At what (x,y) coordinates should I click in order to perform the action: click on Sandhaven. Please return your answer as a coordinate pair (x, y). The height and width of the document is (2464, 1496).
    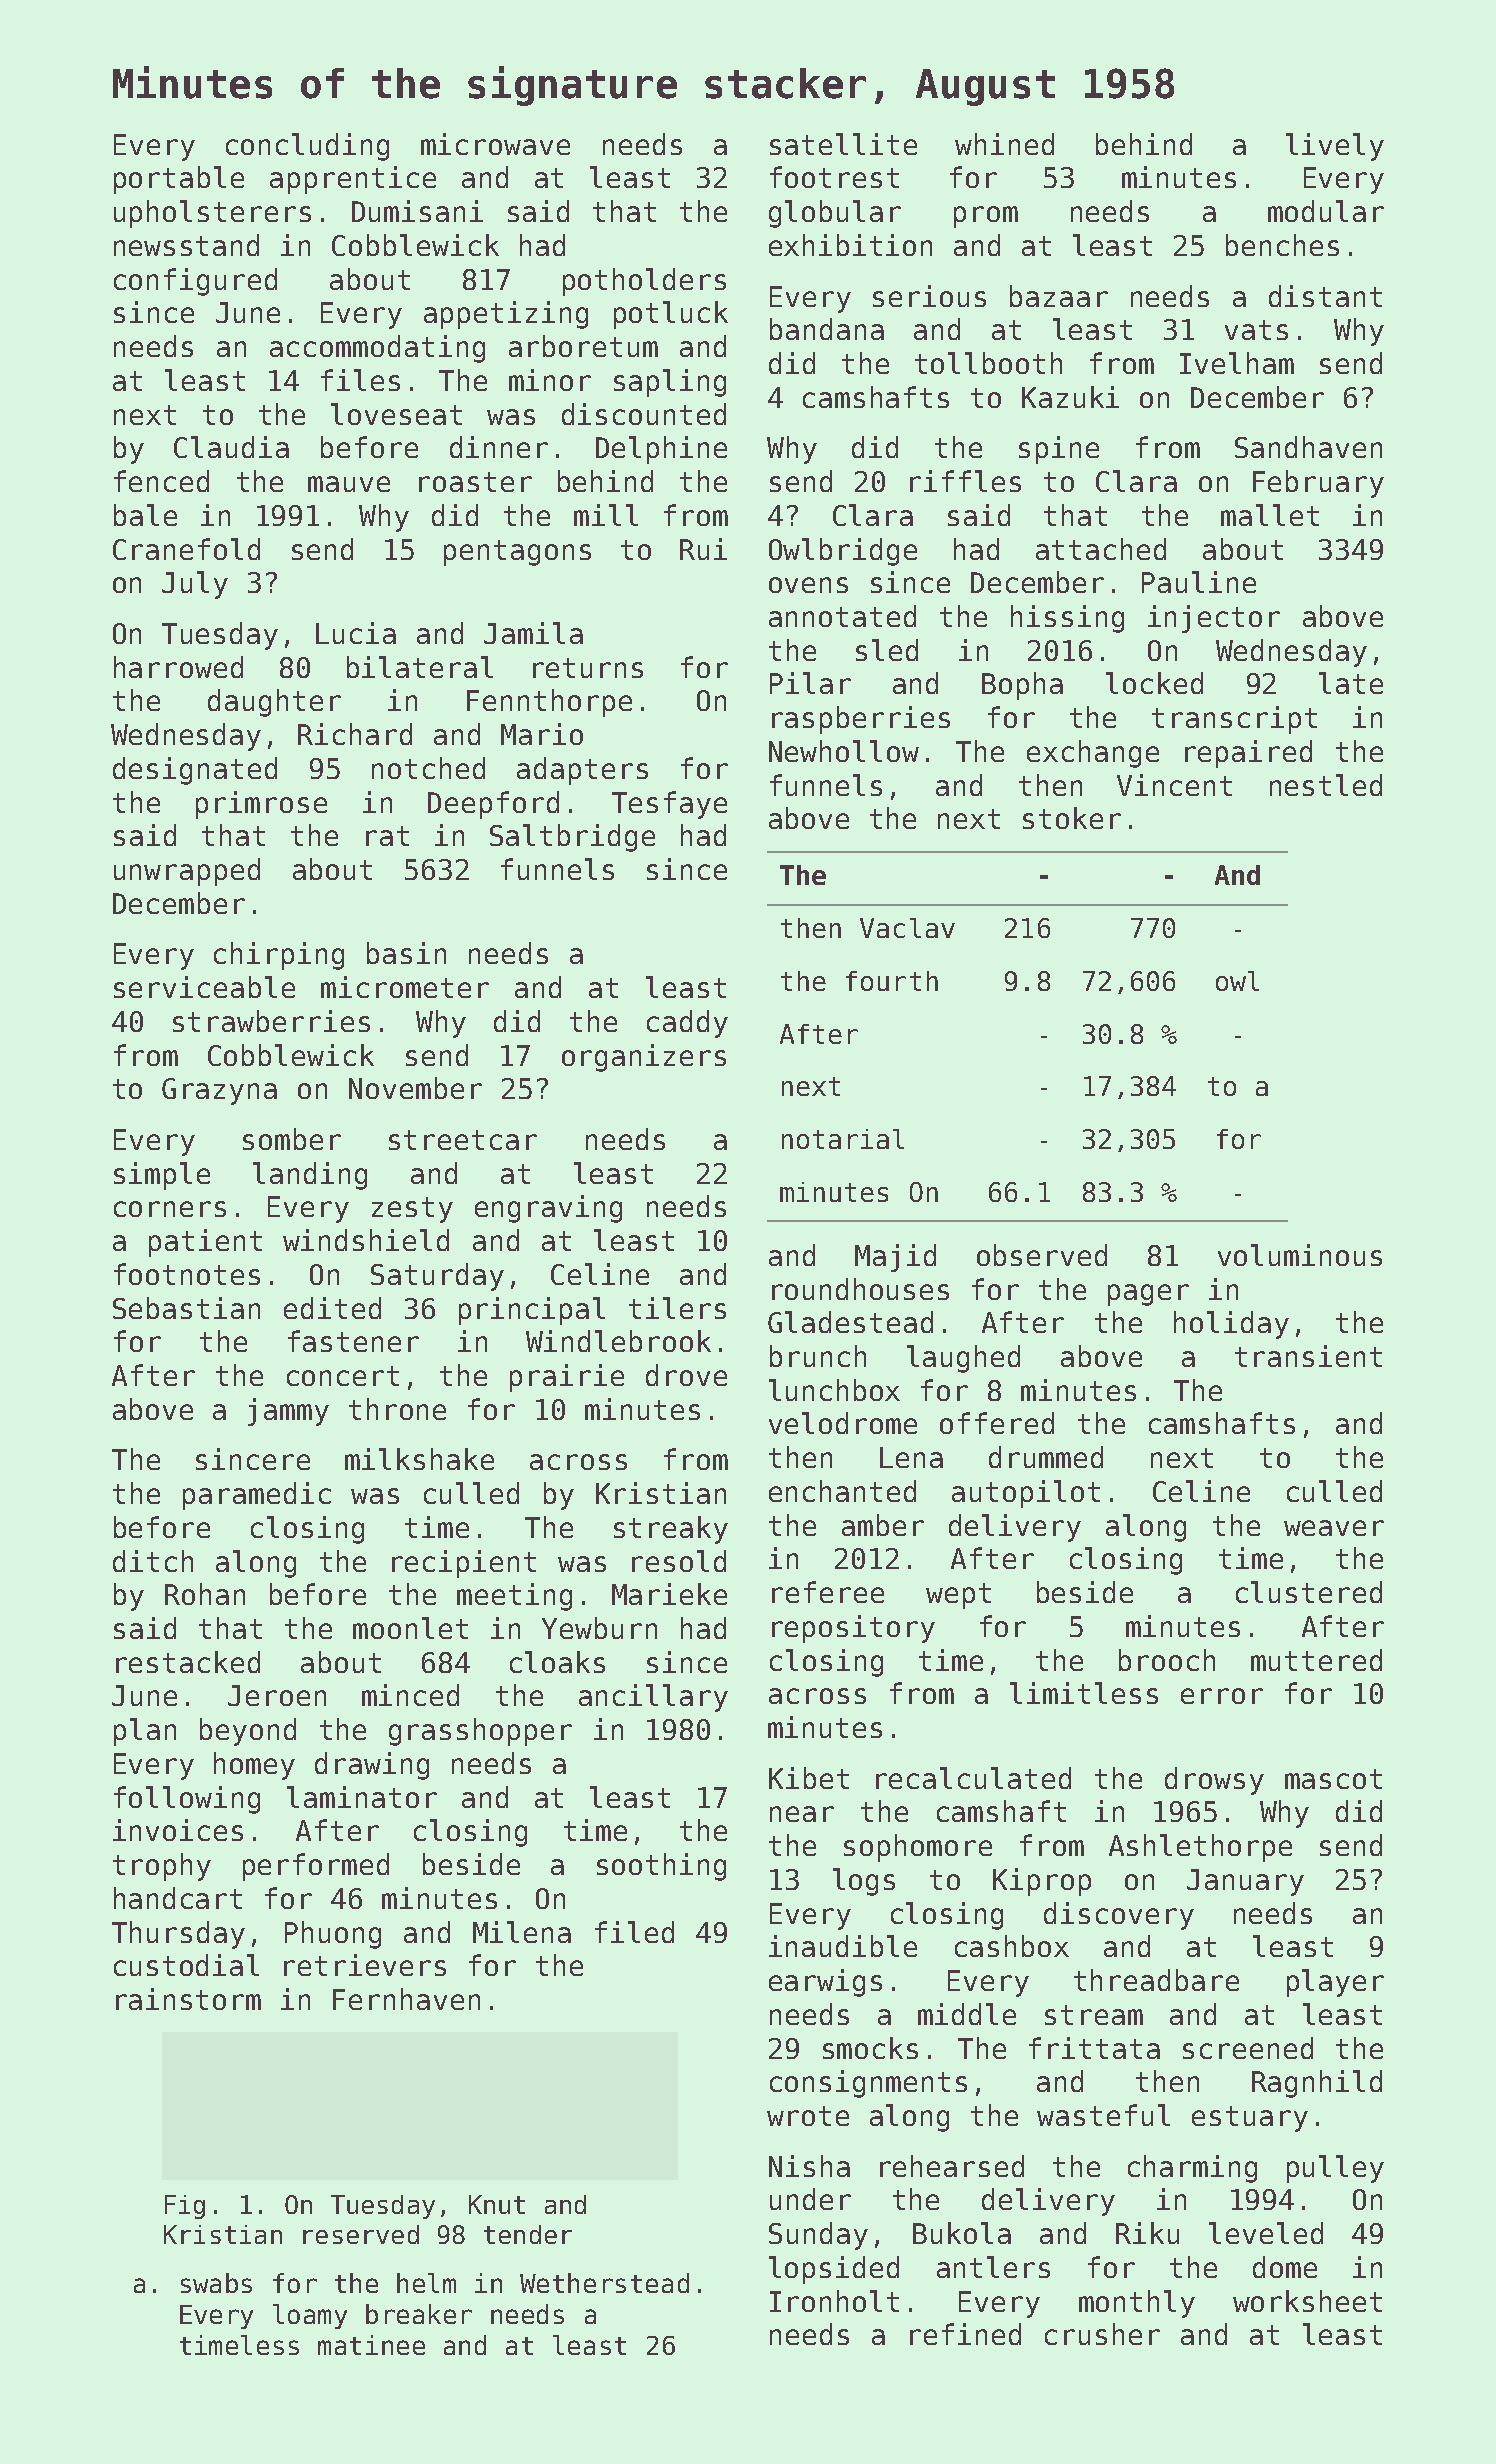
    Looking at the image, I should click on (1308, 447).
